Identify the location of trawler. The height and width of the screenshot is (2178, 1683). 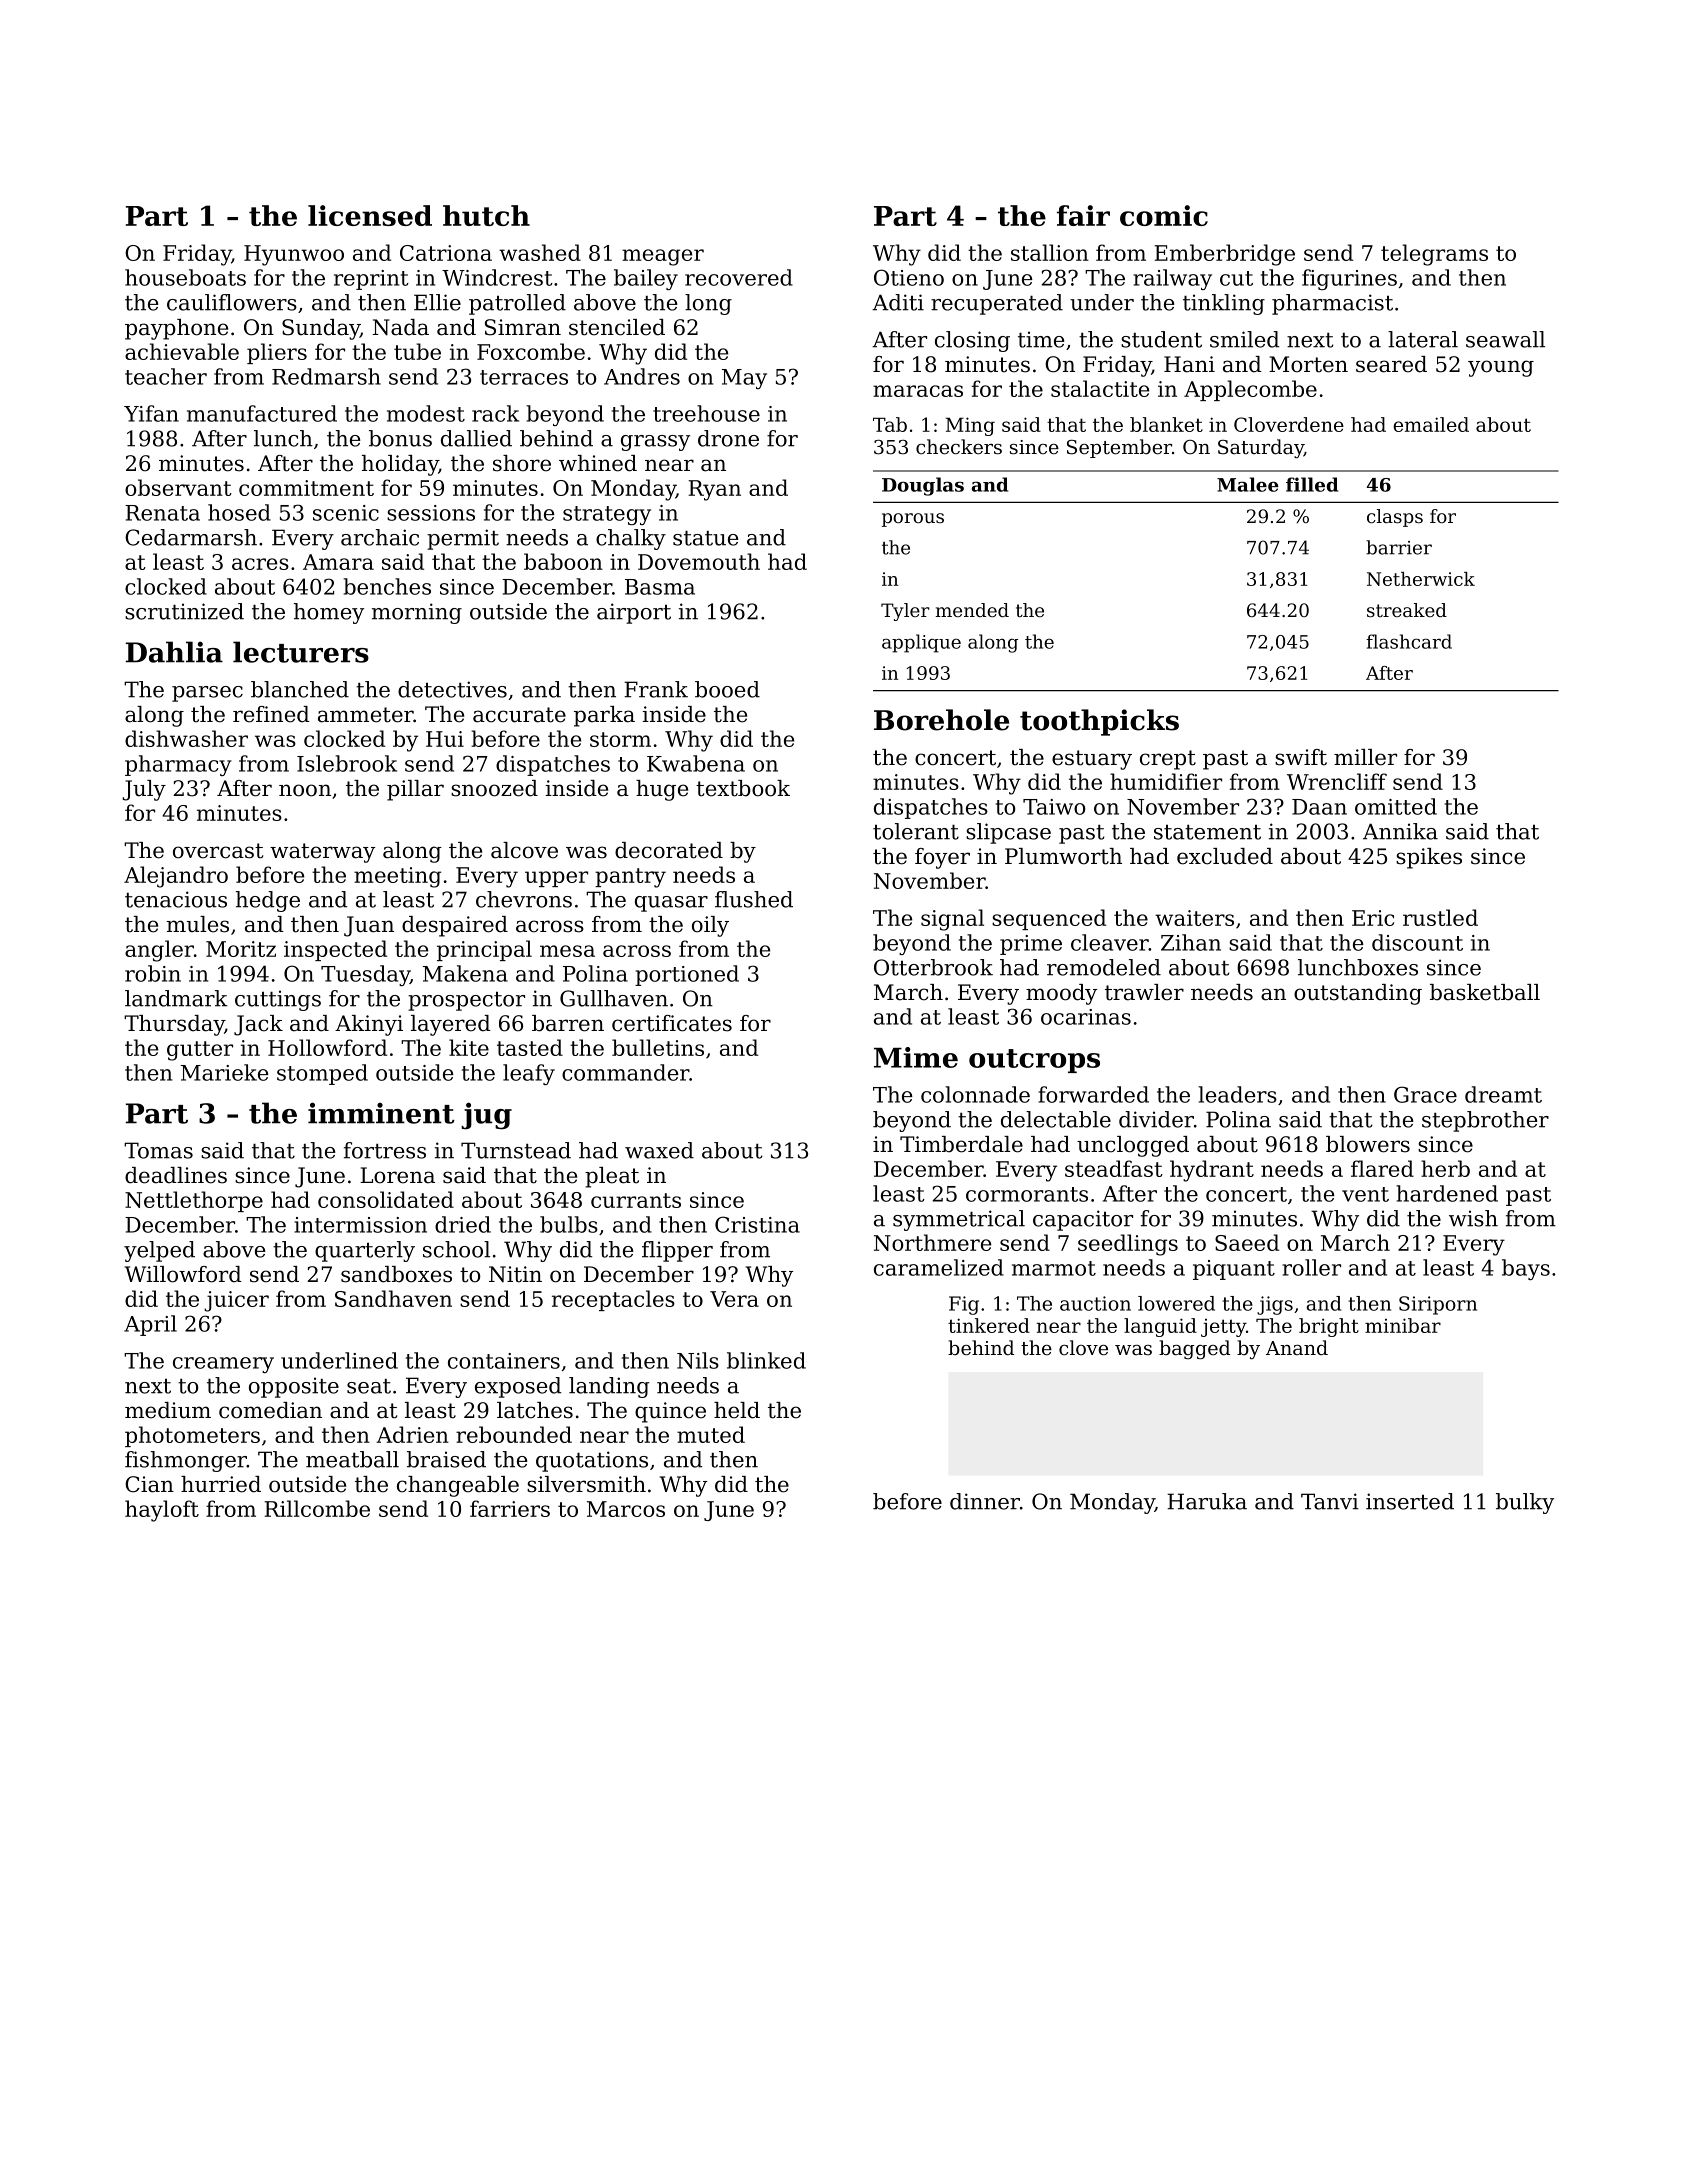
(1144, 992).
